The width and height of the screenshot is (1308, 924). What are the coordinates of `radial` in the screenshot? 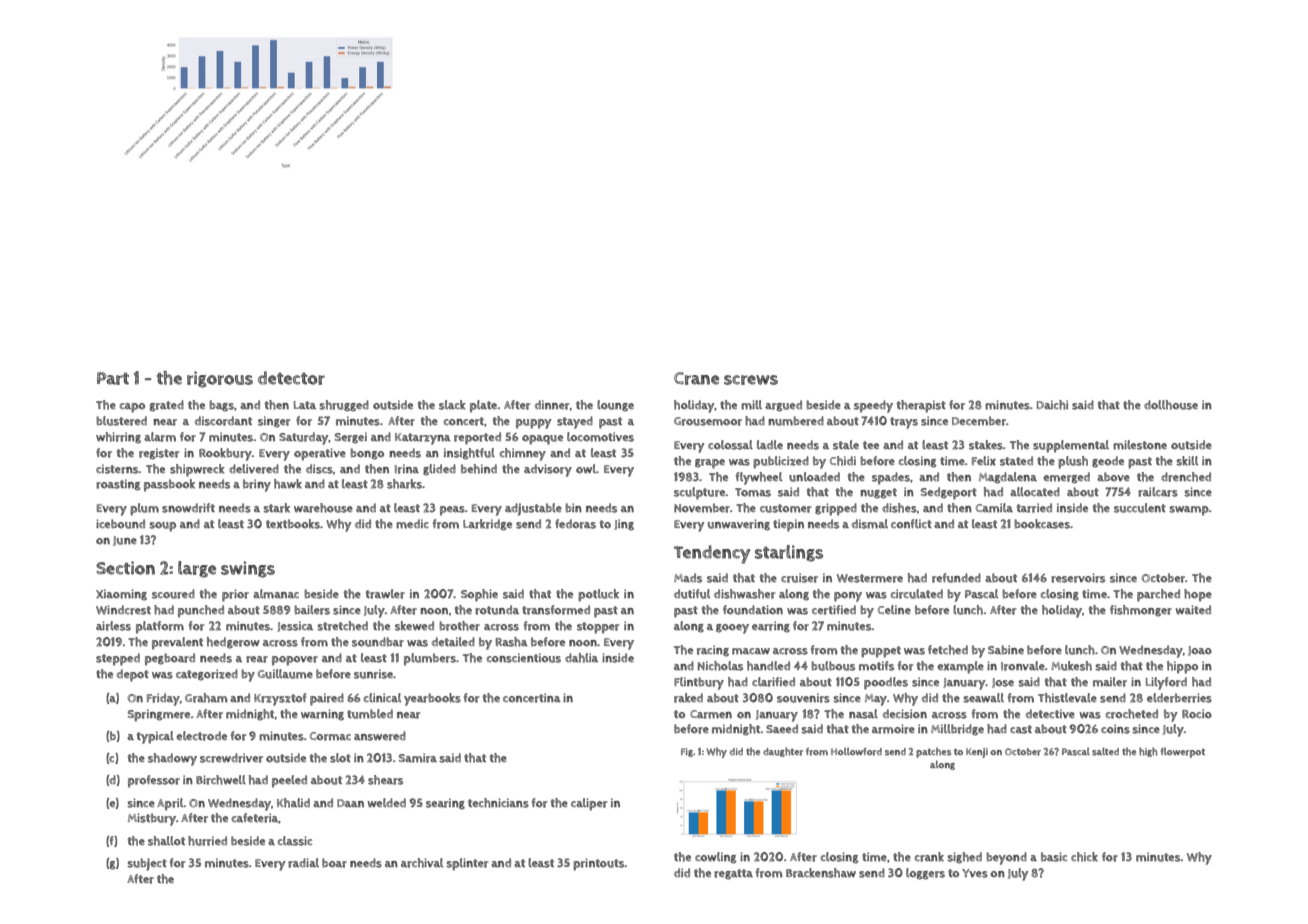 It's located at (303, 863).
